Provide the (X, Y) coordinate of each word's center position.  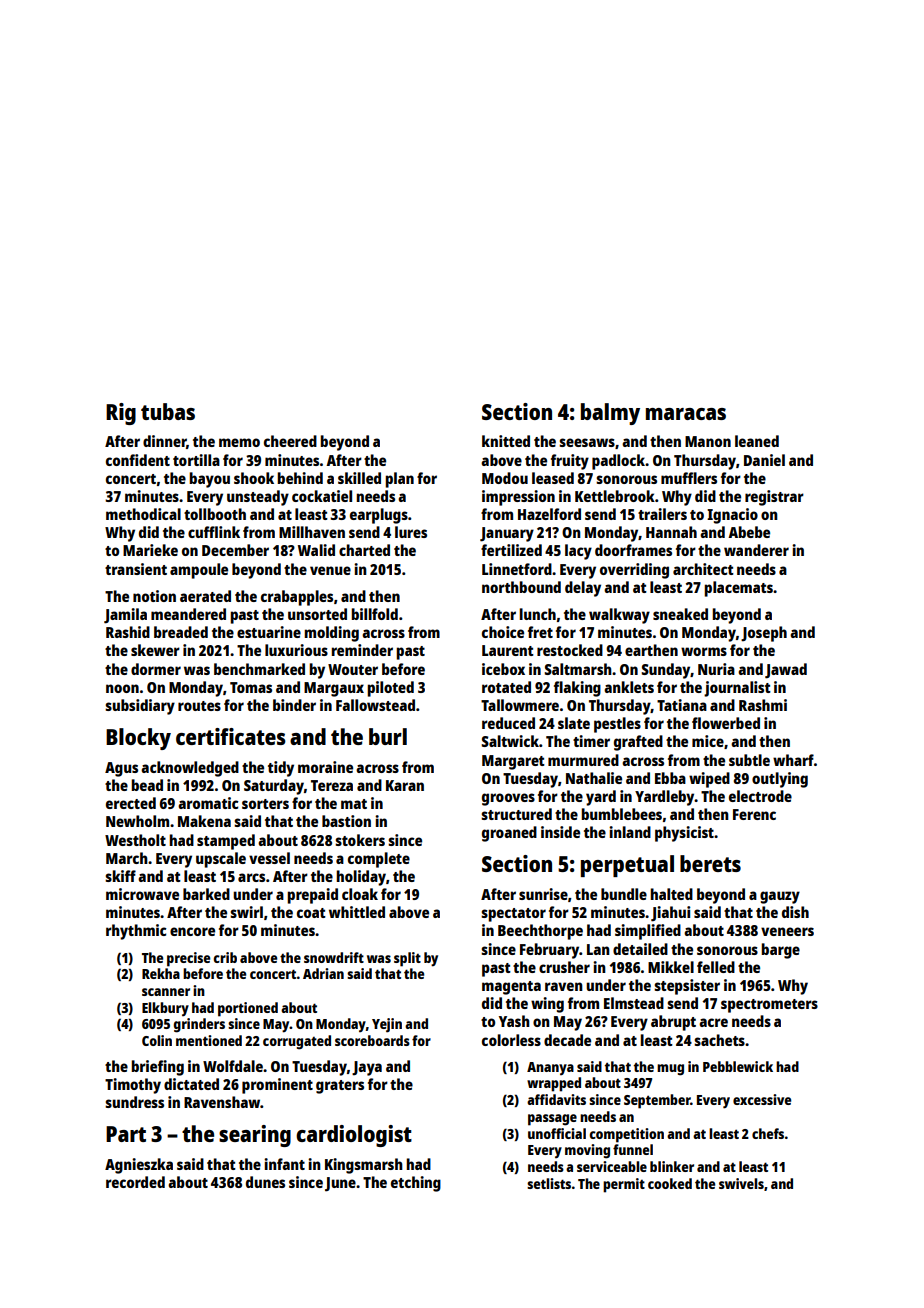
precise (188, 959)
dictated (191, 1084)
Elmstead (634, 1003)
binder (294, 705)
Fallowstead (375, 705)
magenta (511, 988)
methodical (143, 514)
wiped (709, 780)
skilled (359, 478)
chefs (768, 1133)
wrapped (554, 1084)
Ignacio (732, 516)
